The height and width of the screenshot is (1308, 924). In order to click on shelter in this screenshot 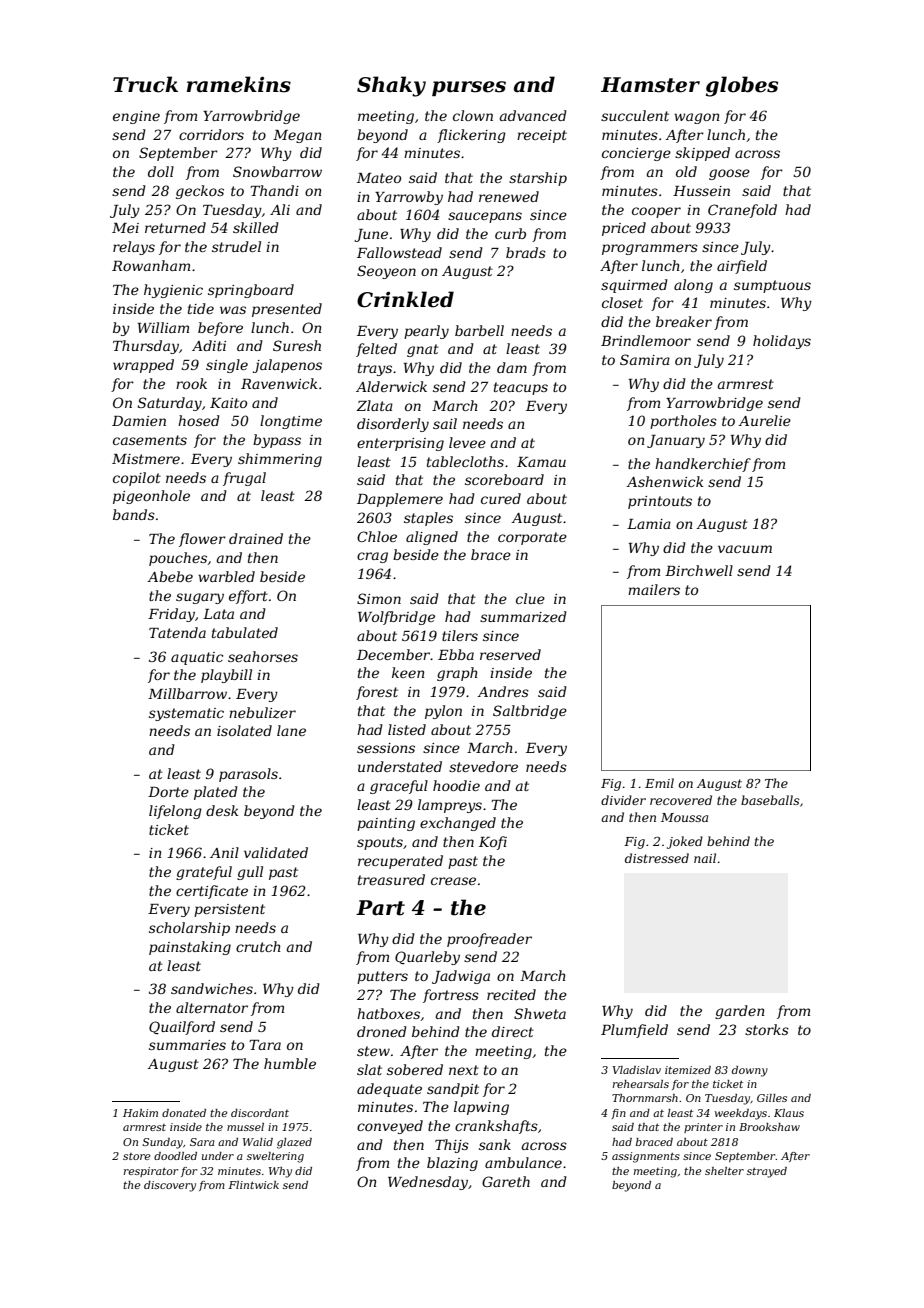, I will do `click(724, 1171)`.
